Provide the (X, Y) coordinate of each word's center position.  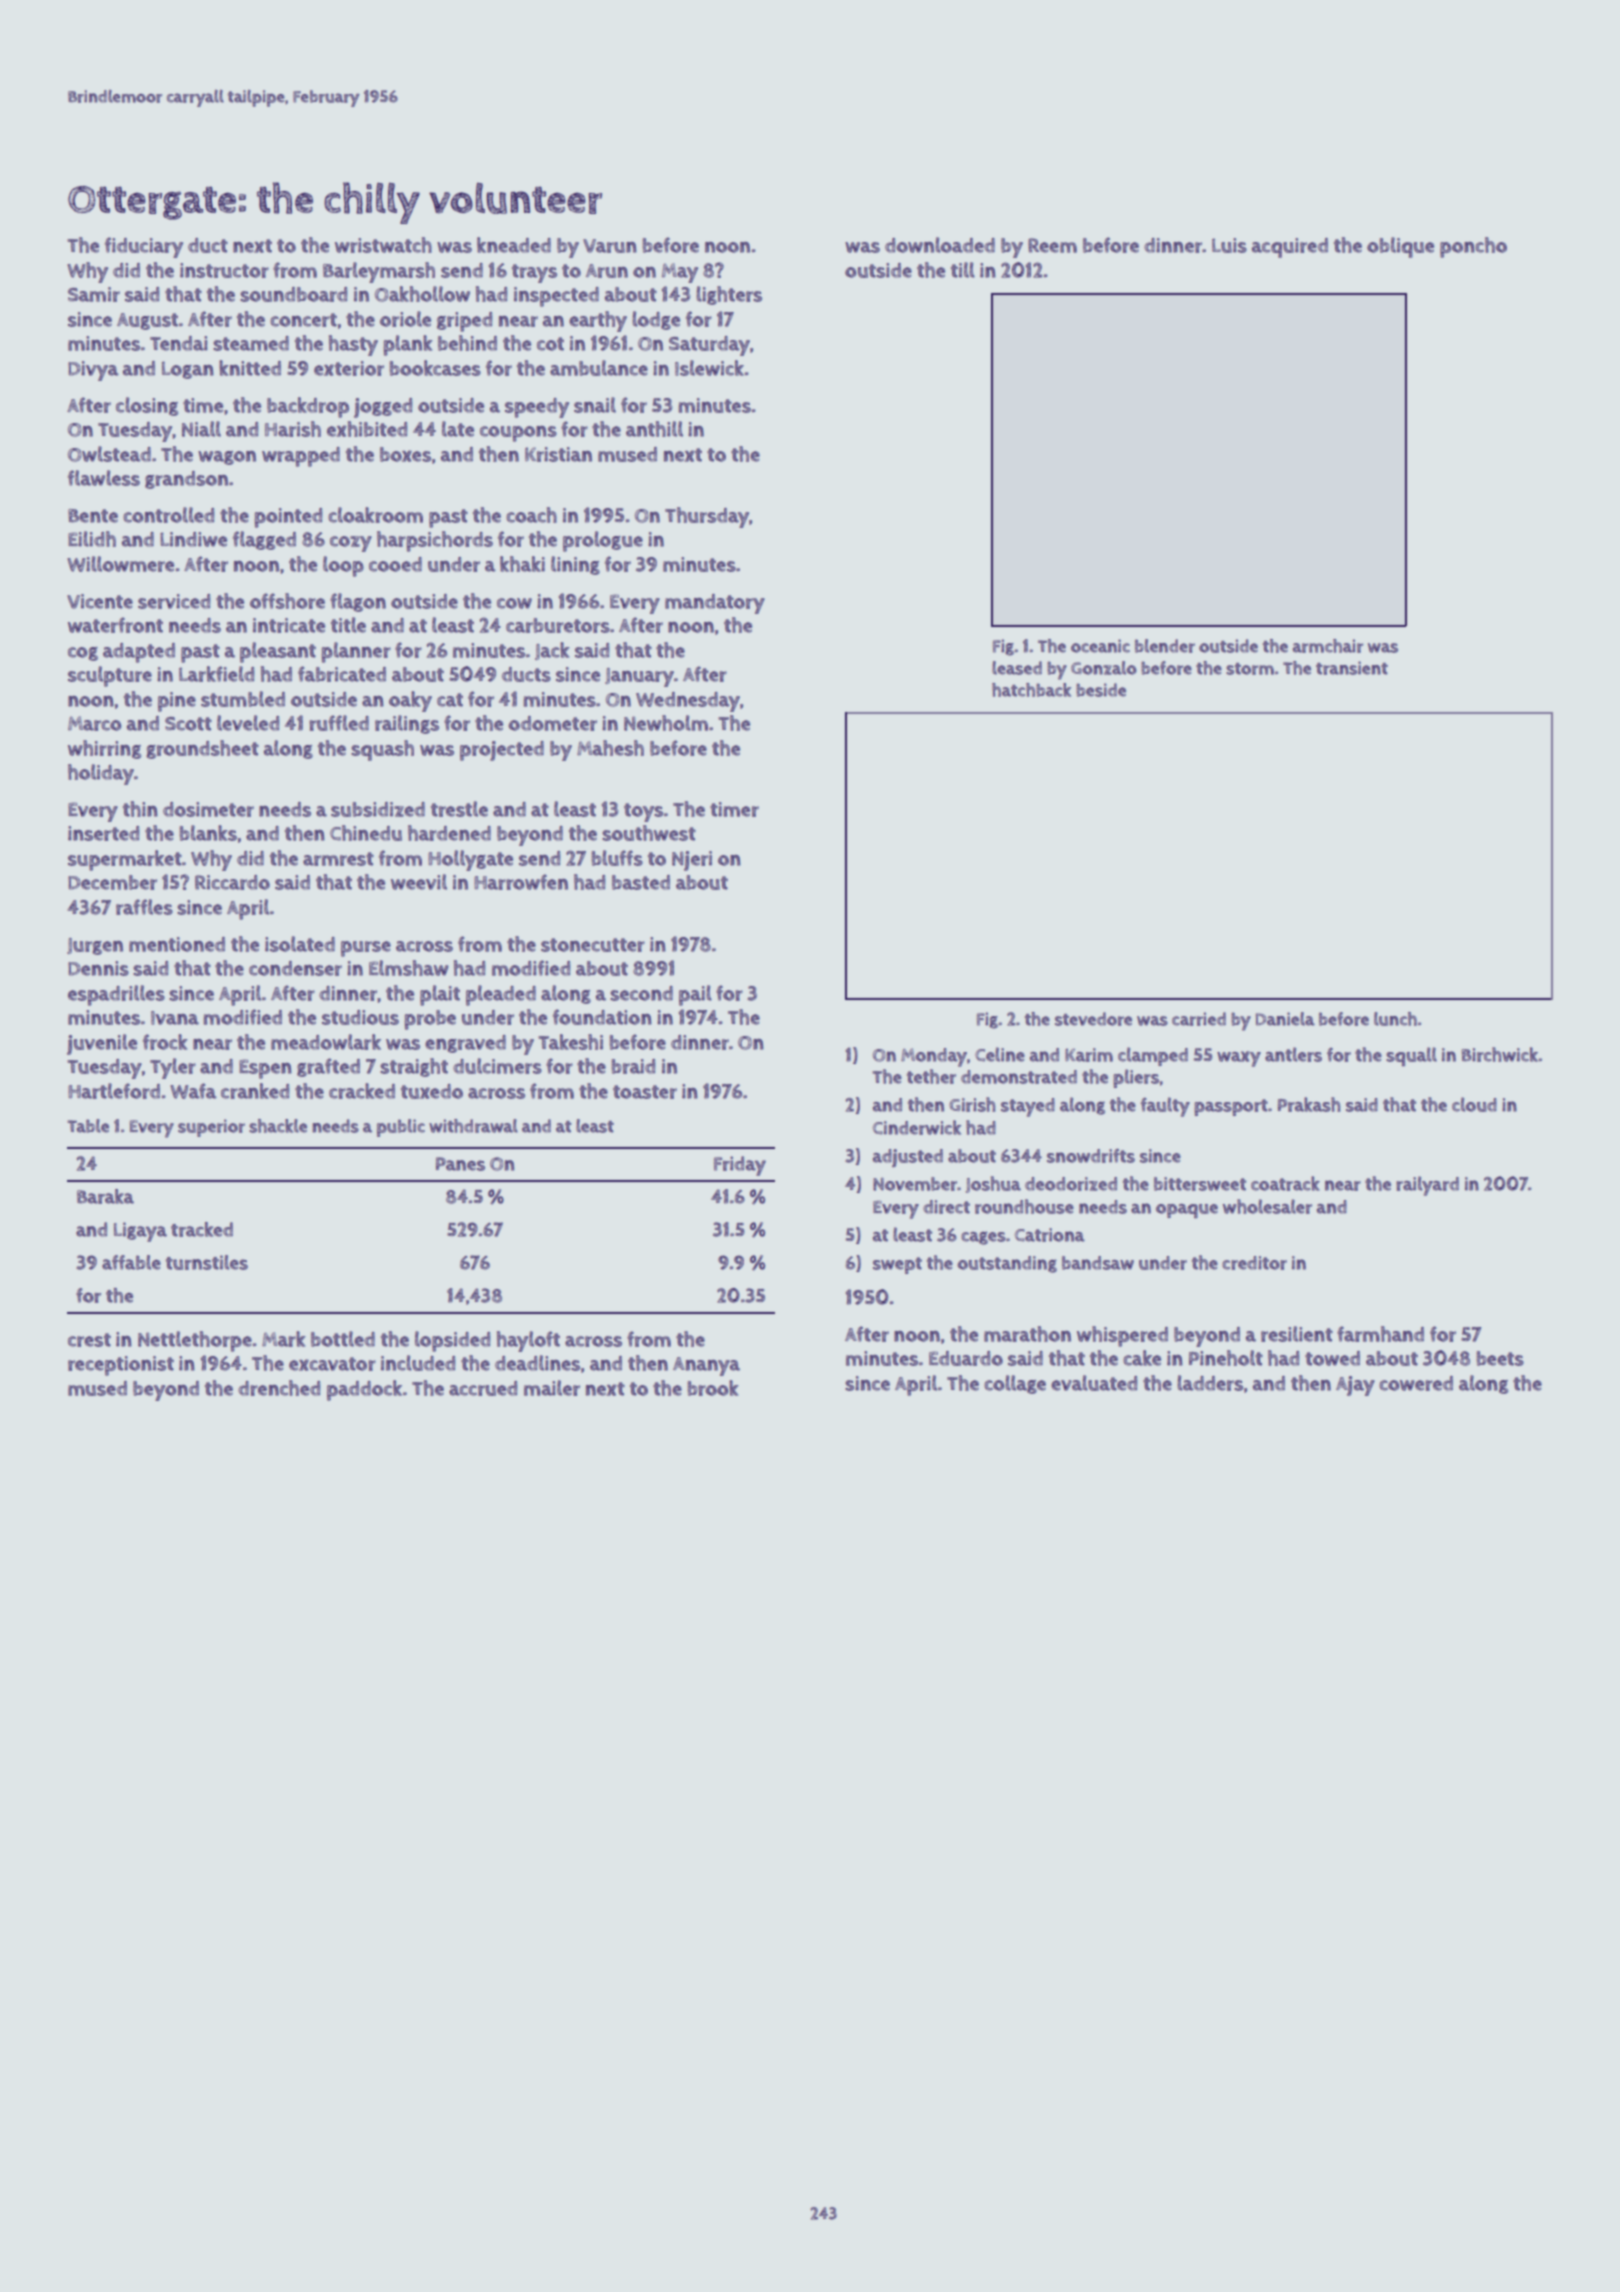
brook (713, 1388)
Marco (94, 723)
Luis (1229, 245)
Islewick (709, 368)
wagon (227, 458)
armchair (1328, 646)
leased (1017, 668)
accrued (483, 1388)
